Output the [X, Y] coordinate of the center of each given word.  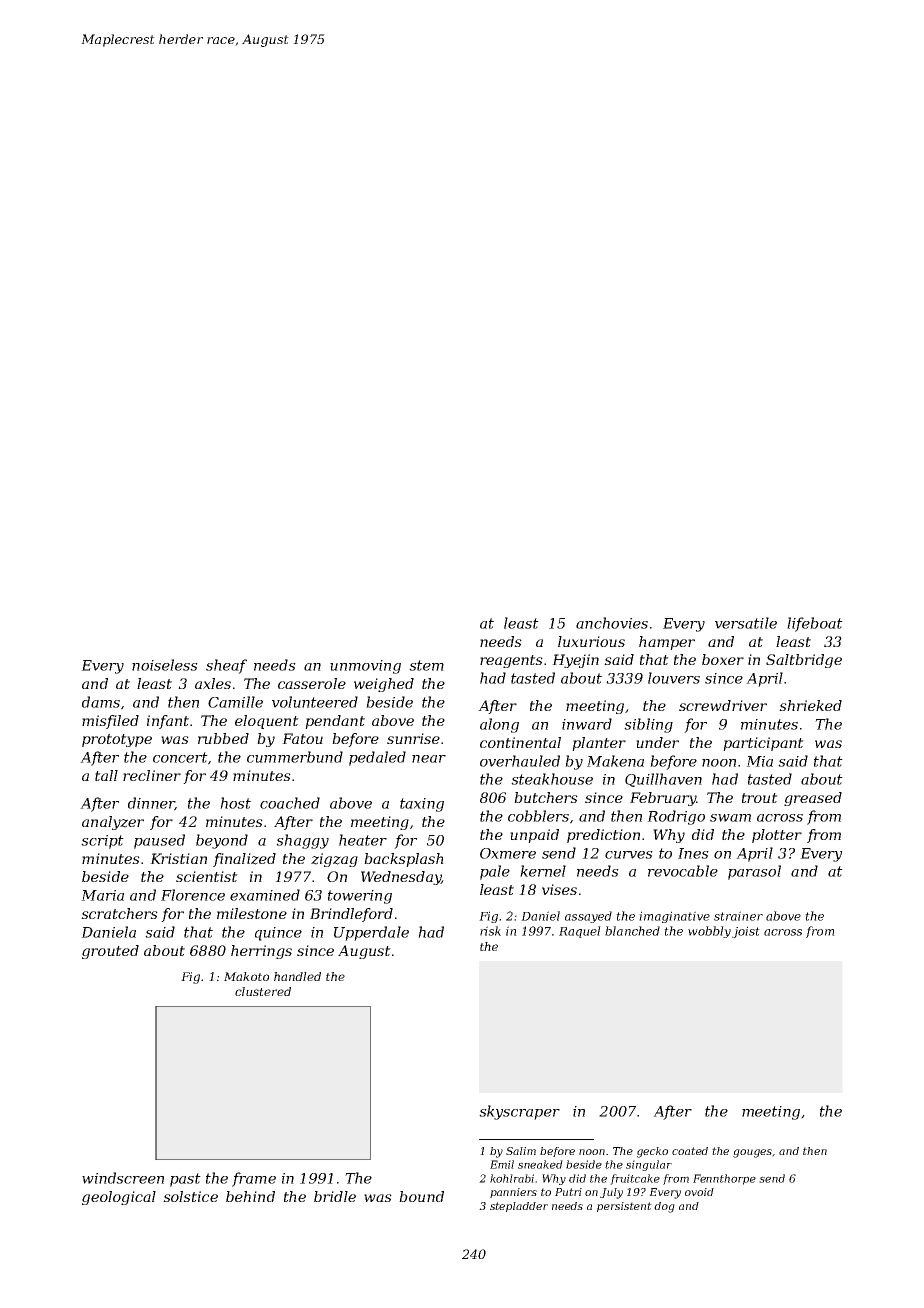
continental [520, 742]
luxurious [591, 641]
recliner [152, 775]
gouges [752, 1153]
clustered [263, 991]
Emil [502, 1164]
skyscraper [519, 1112]
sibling [648, 725]
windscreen [123, 1178]
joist [746, 932]
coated [690, 1151]
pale [495, 872]
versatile [746, 623]
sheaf [226, 666]
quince [278, 934]
